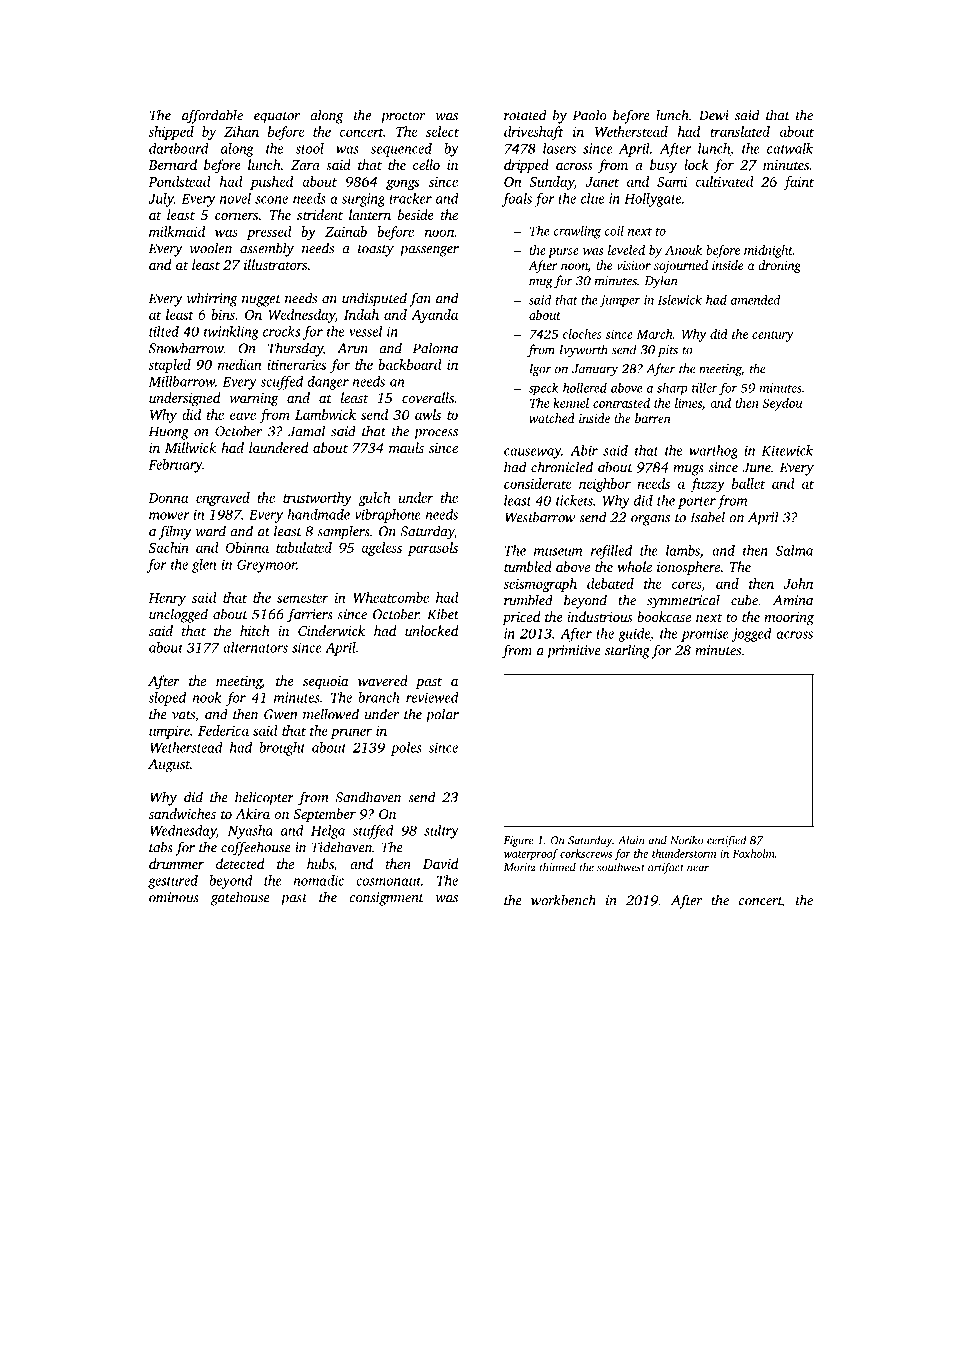  Describe the element at coordinates (532, 453) in the screenshot. I see `causeway` at that location.
